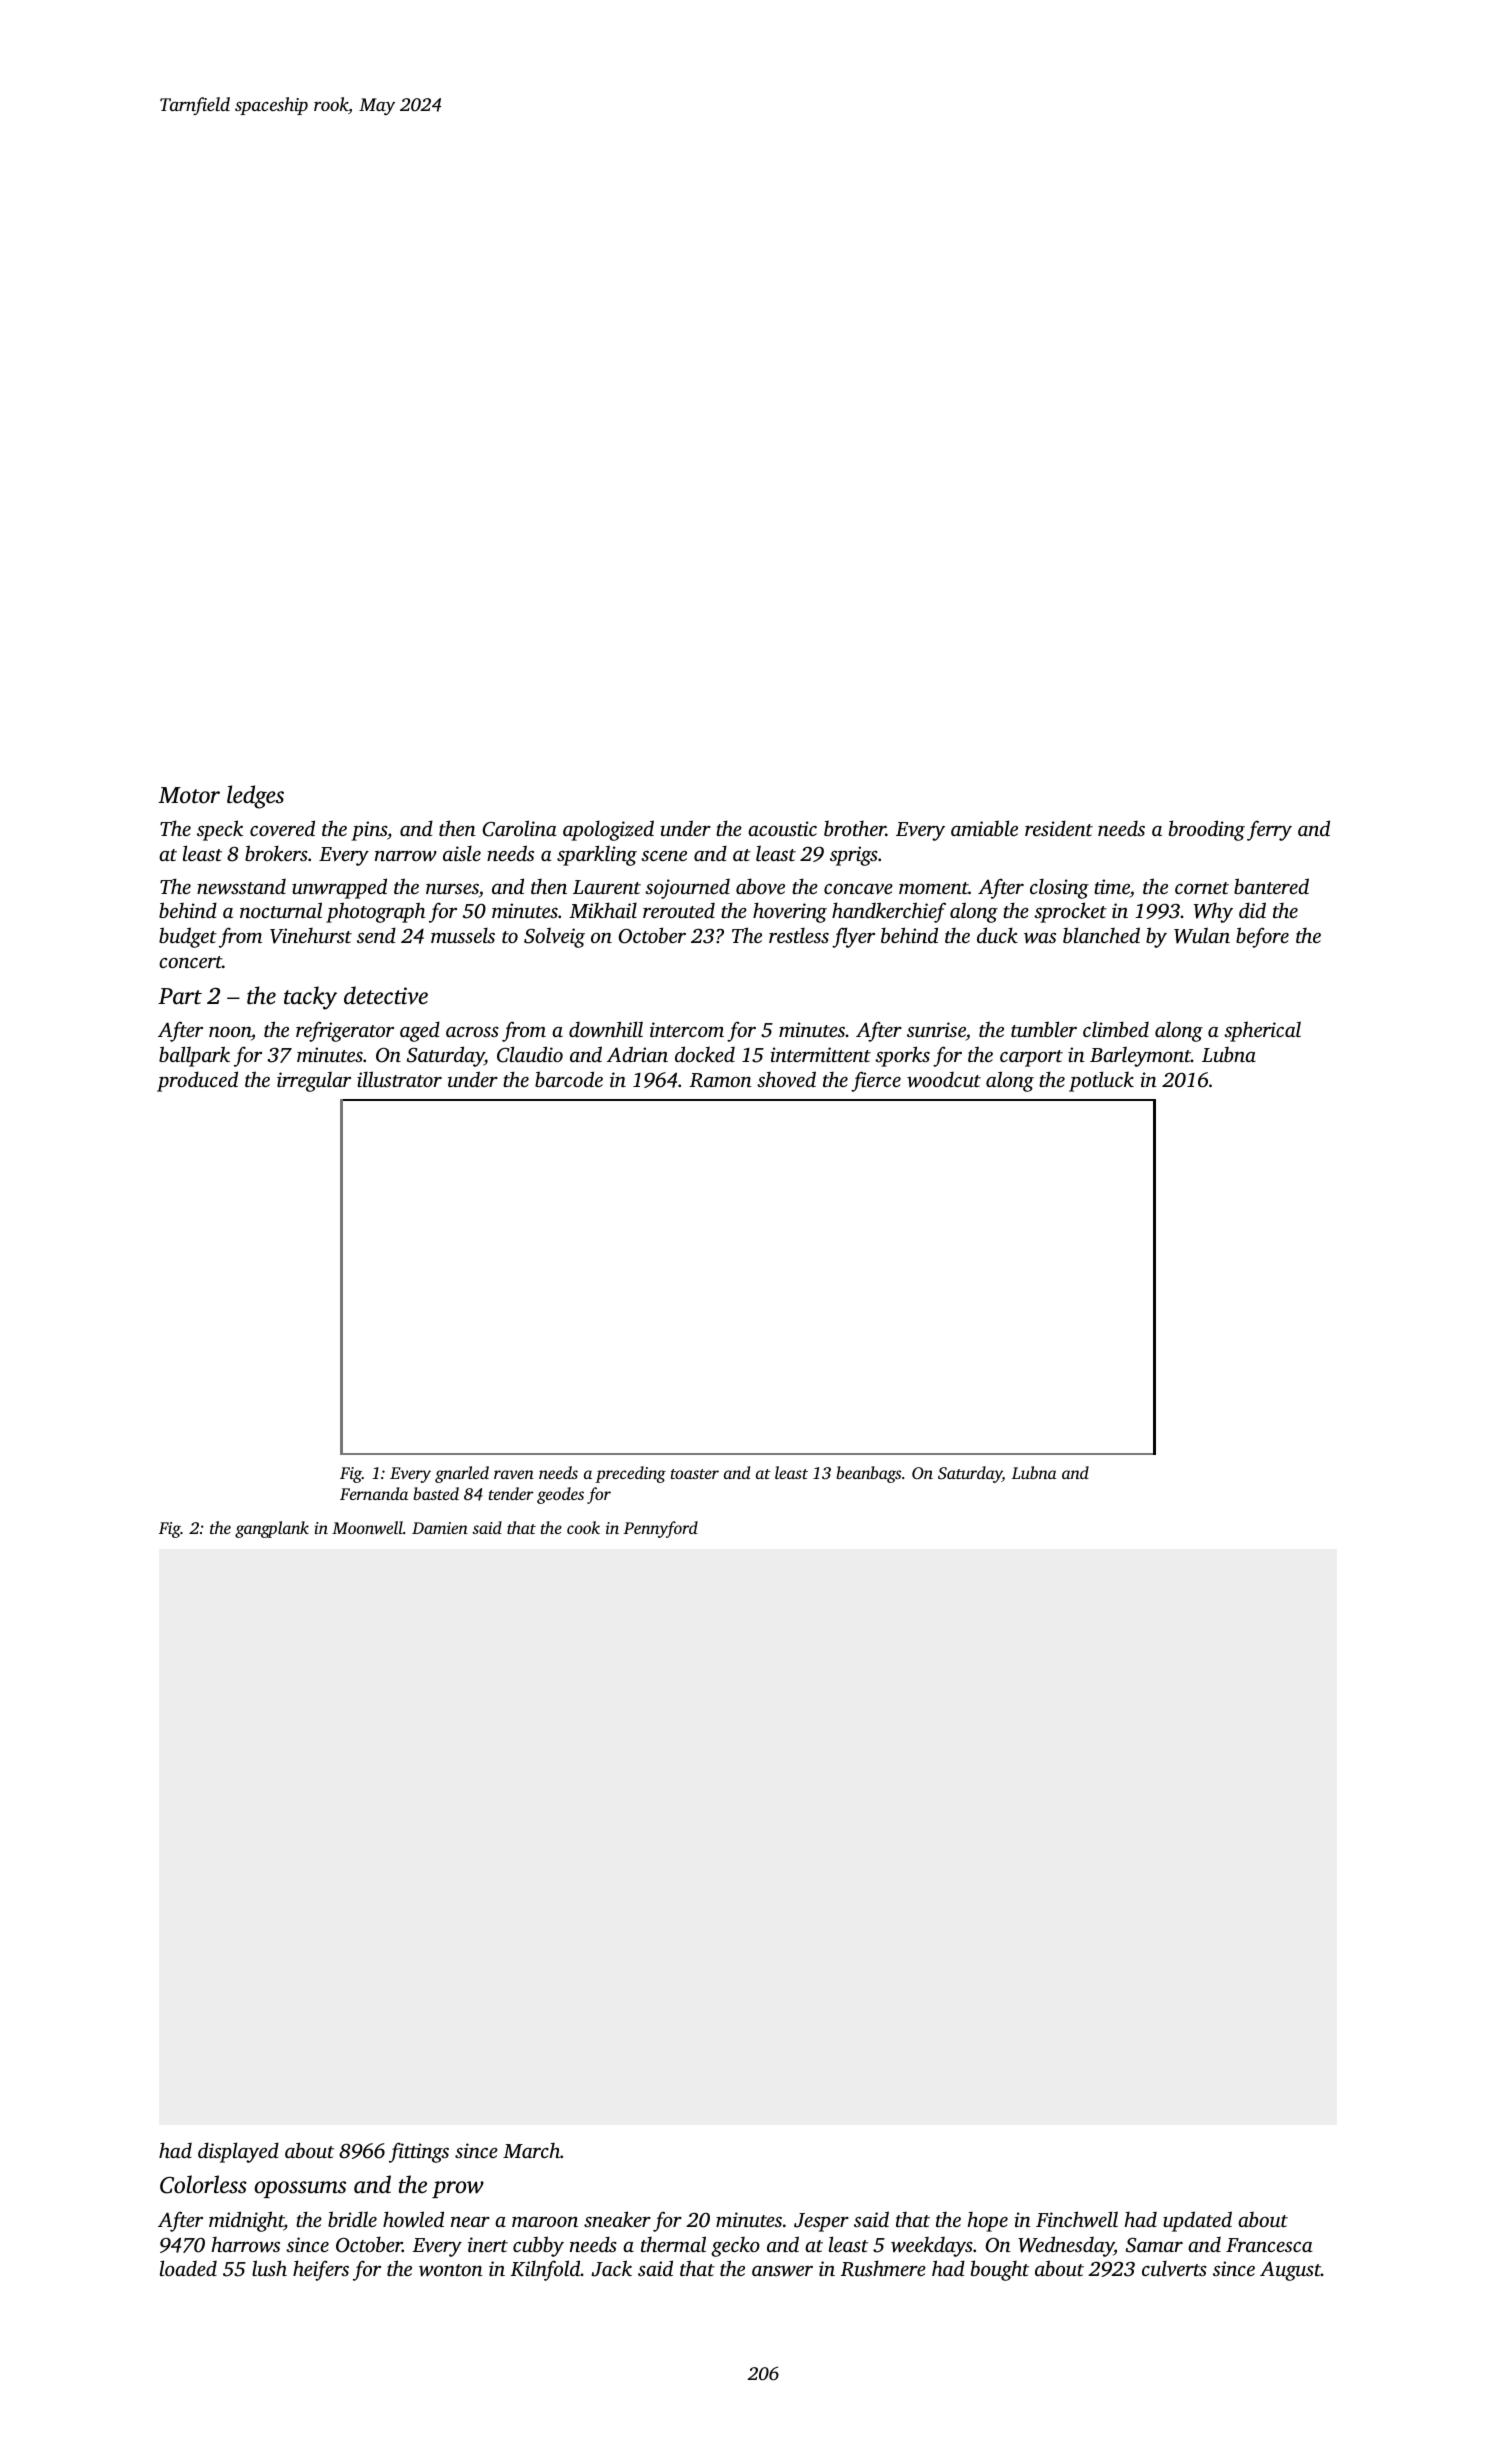 The width and height of the image is (1496, 2464). I want to click on displayed, so click(238, 2152).
